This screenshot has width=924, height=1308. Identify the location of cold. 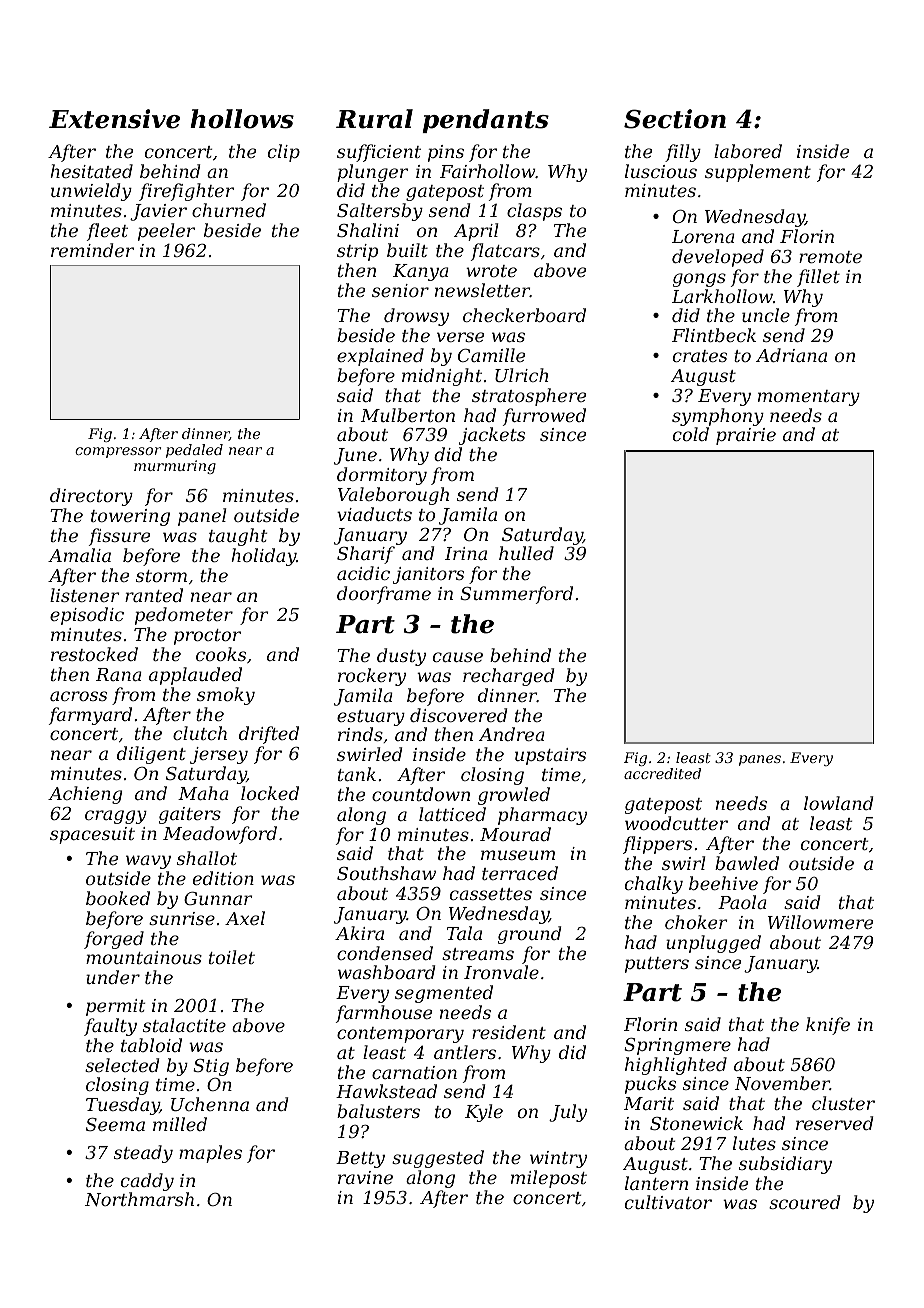
(691, 434).
